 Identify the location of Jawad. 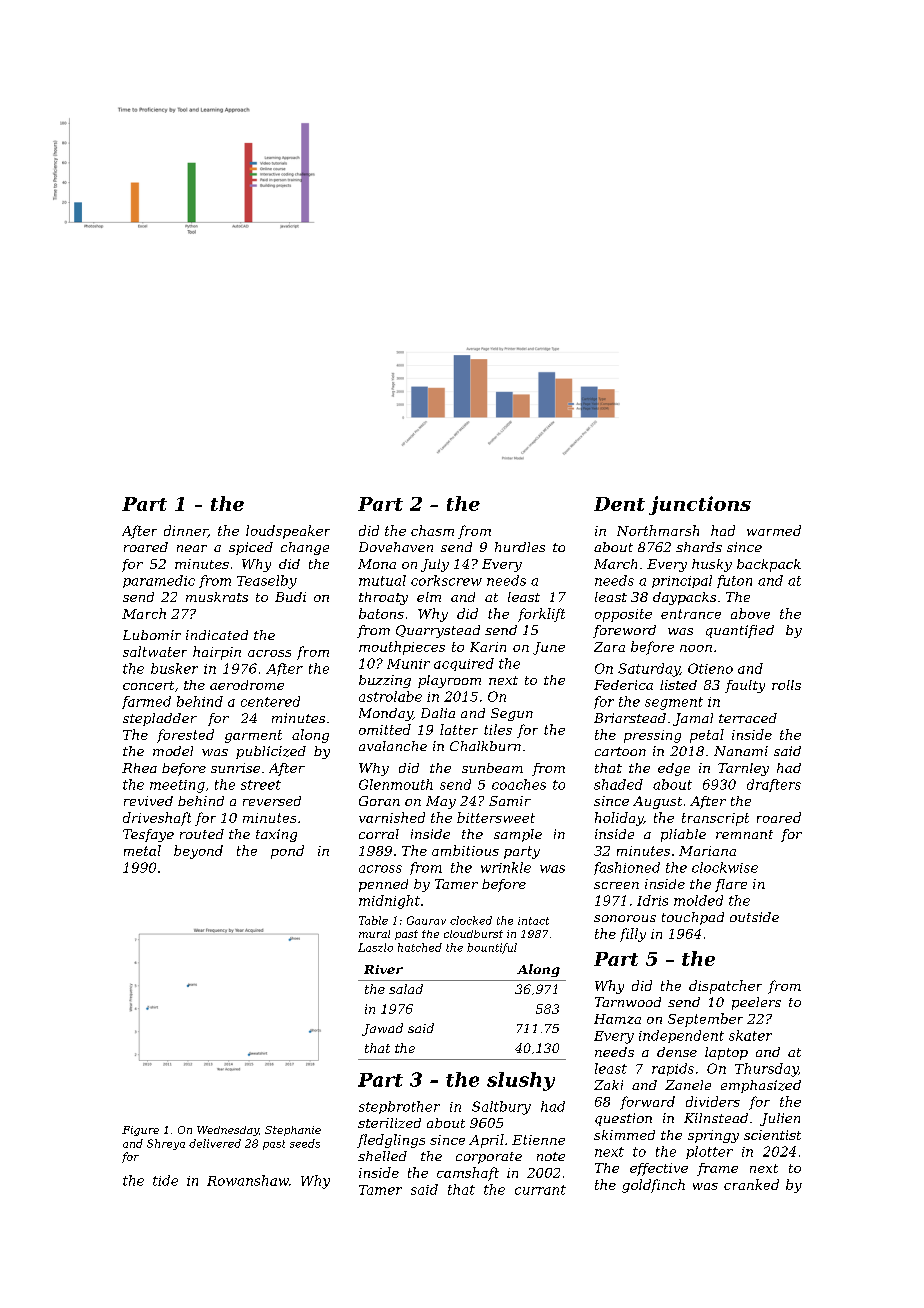
(382, 1029).
